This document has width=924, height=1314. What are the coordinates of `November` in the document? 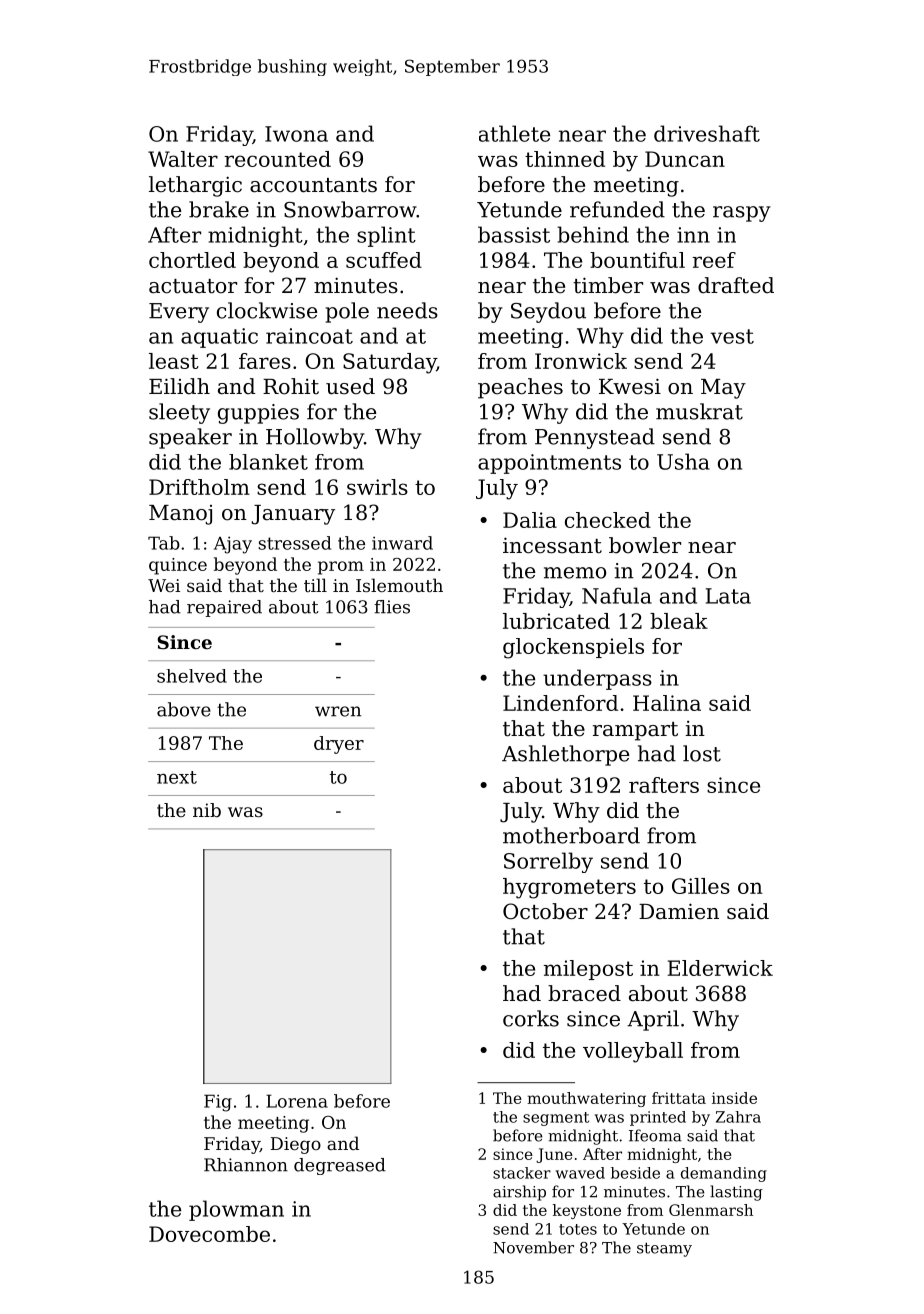 It's located at (533, 1247).
